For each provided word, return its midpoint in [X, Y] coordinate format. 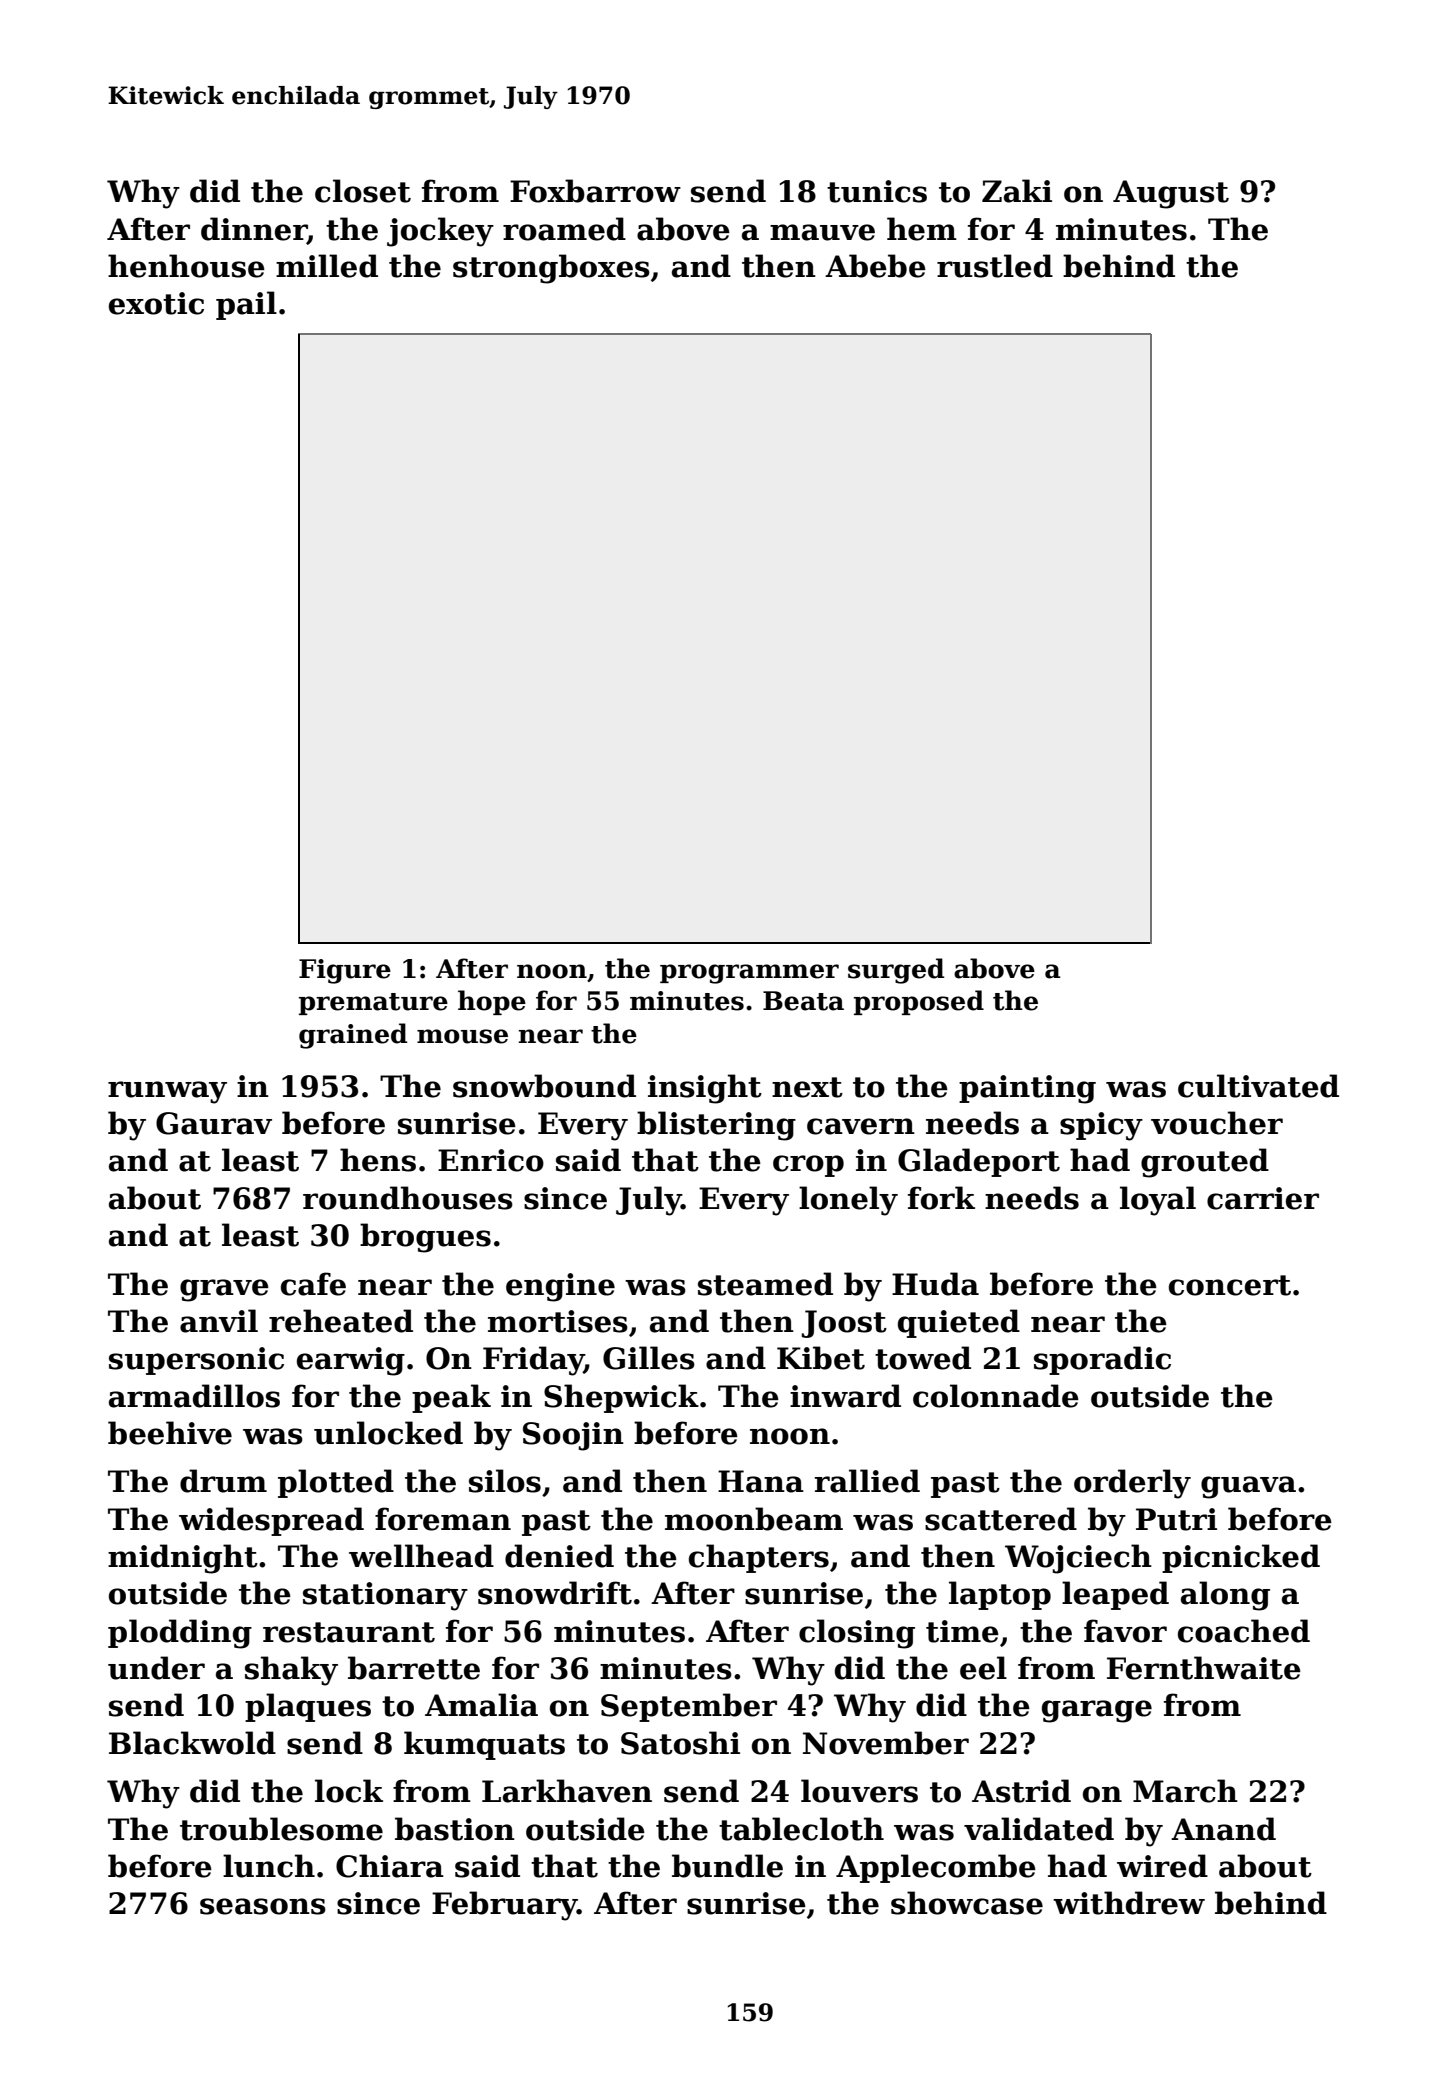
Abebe [875, 266]
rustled [995, 266]
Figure [345, 971]
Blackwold [192, 1743]
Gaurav [214, 1123]
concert [1230, 1285]
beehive [170, 1433]
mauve [822, 232]
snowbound [544, 1086]
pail [246, 305]
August [1171, 194]
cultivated [1258, 1086]
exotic [156, 303]
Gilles [649, 1358]
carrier [1263, 1198]
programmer [749, 974]
